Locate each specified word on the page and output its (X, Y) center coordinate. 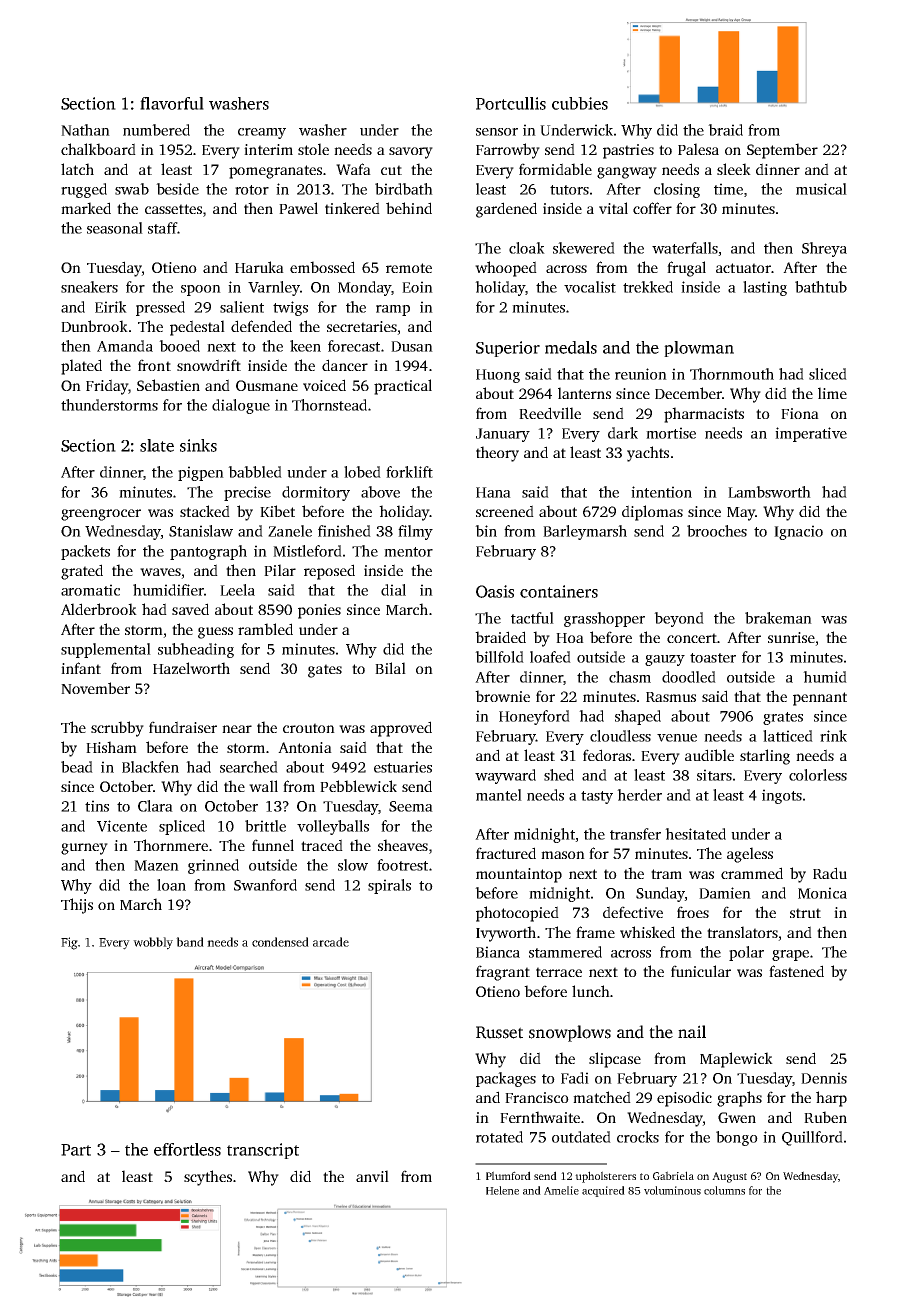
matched (602, 1097)
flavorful (172, 103)
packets (85, 552)
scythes (208, 1178)
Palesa (698, 149)
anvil (372, 1176)
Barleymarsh (585, 532)
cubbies (580, 103)
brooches (717, 531)
